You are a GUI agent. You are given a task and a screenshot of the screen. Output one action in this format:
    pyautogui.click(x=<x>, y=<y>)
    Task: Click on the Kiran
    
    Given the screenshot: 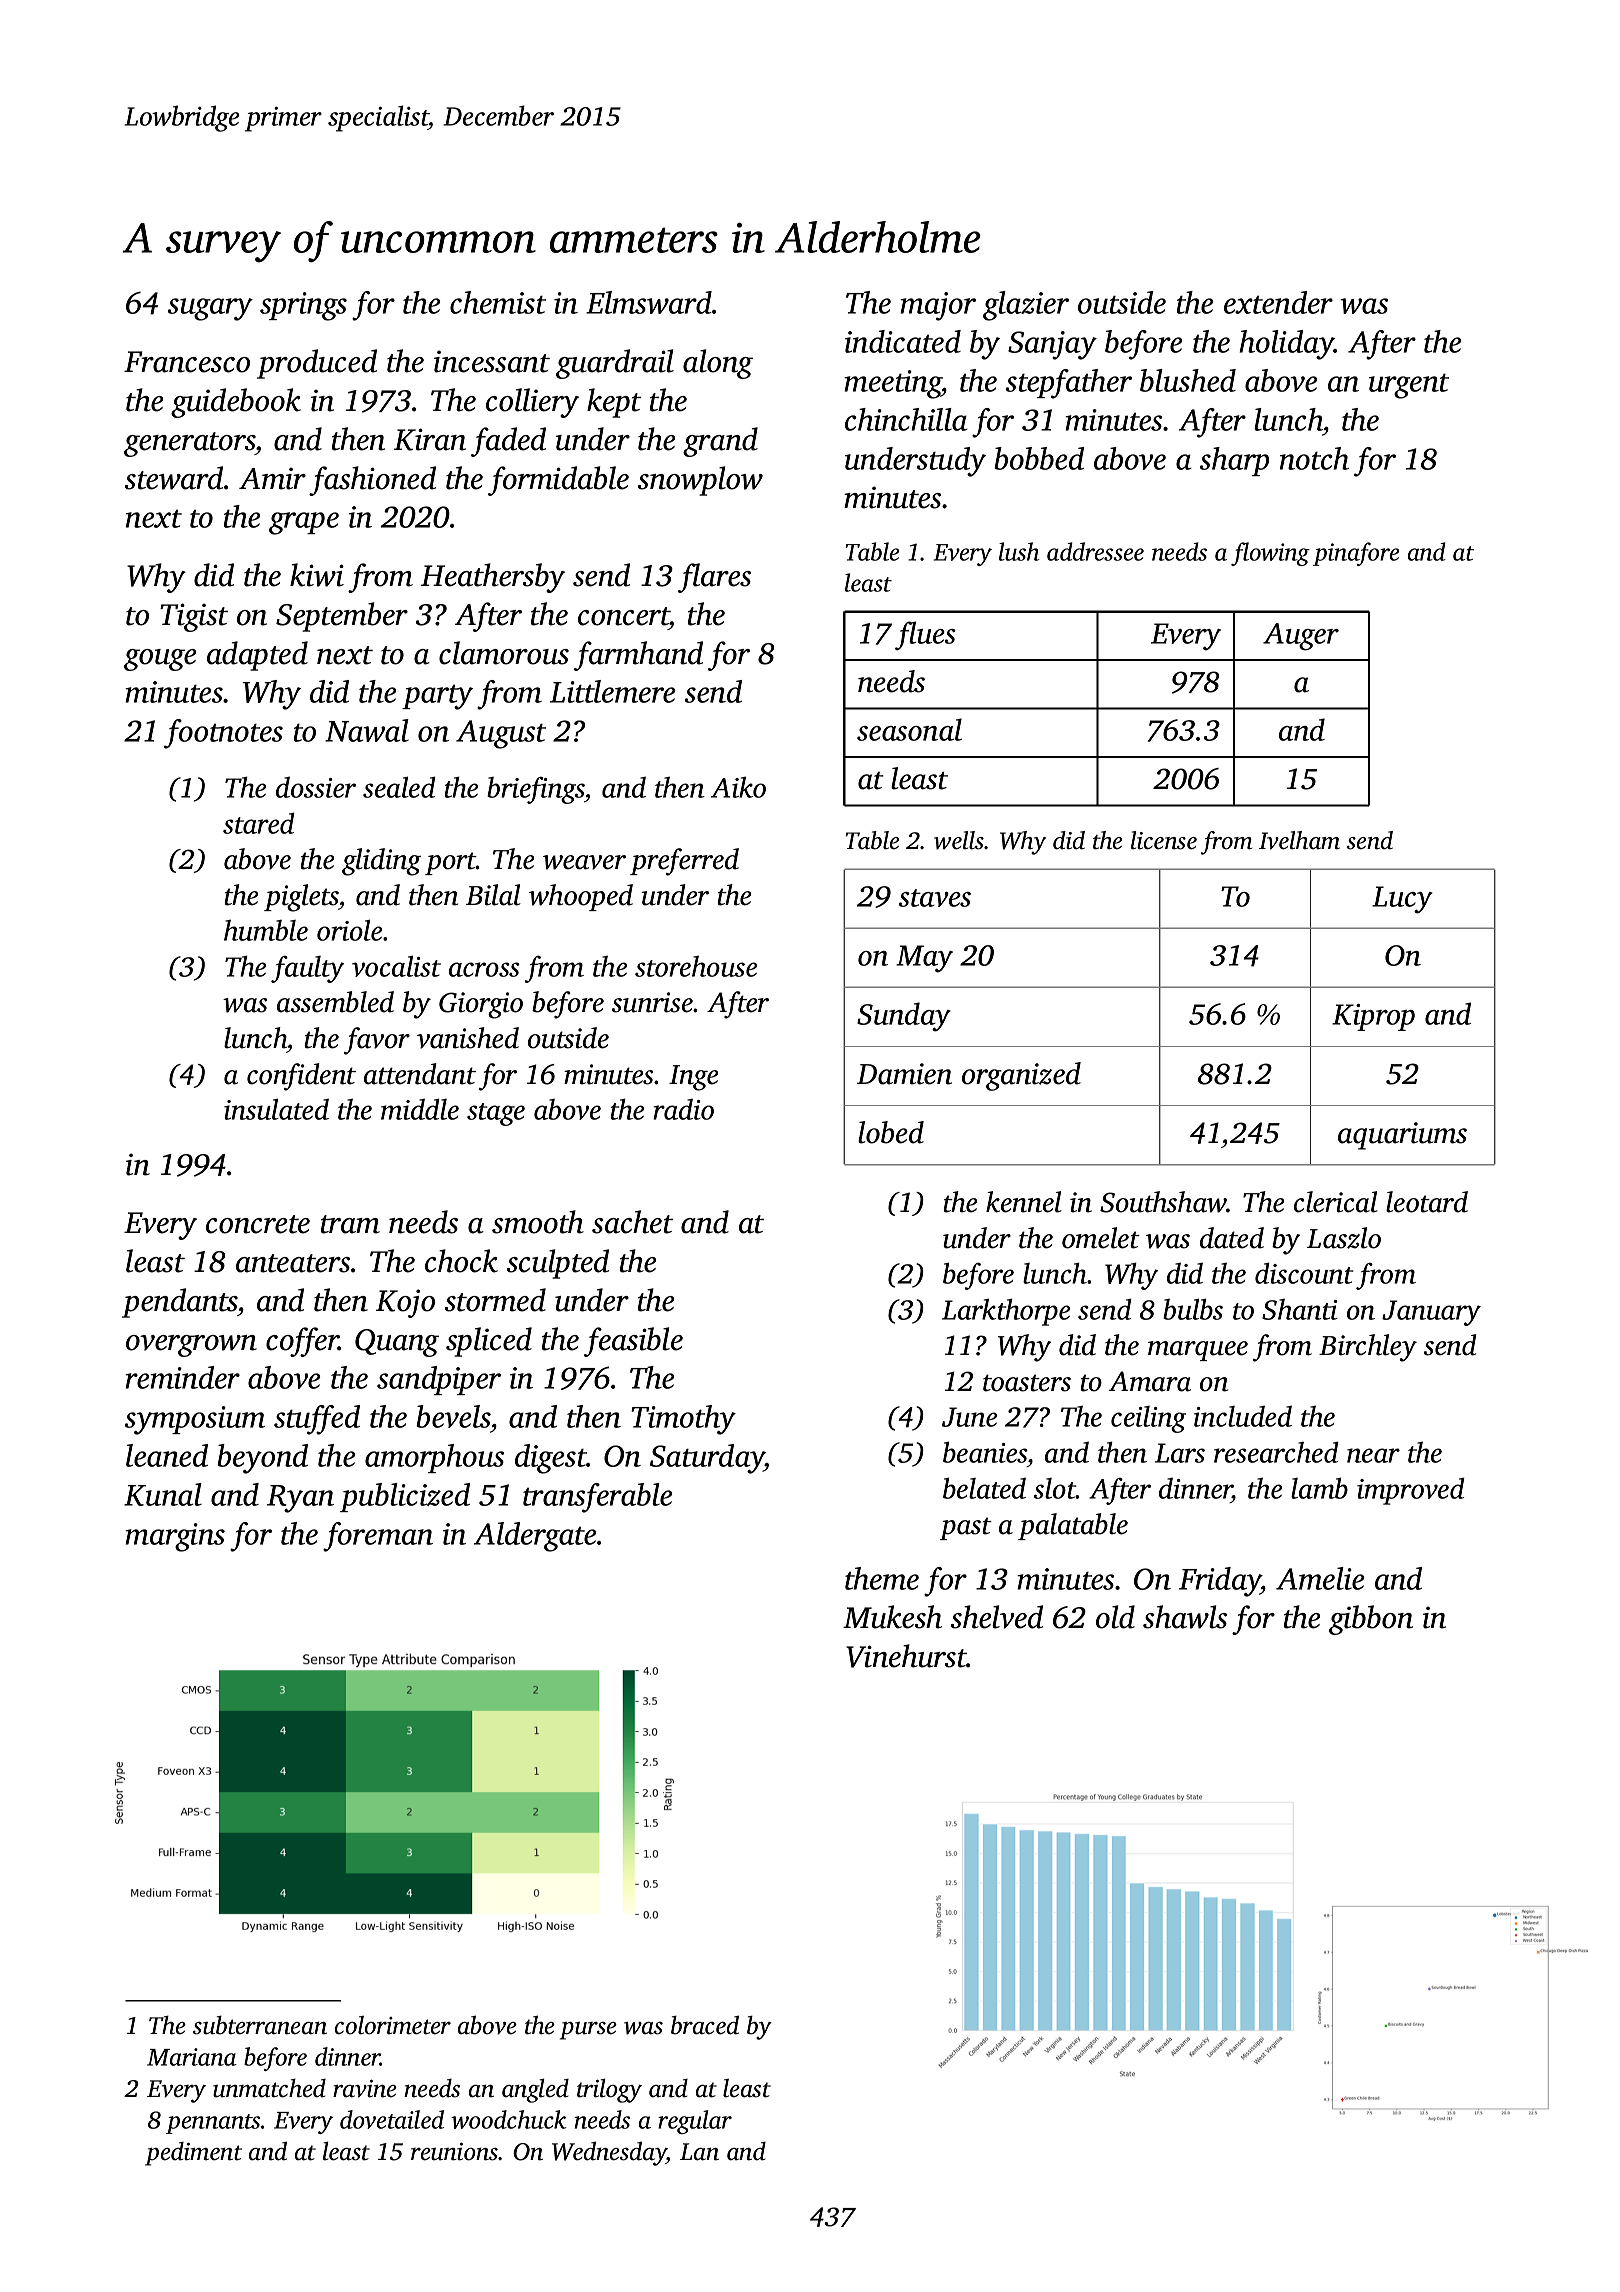 What is the action you would take?
    pyautogui.click(x=430, y=439)
